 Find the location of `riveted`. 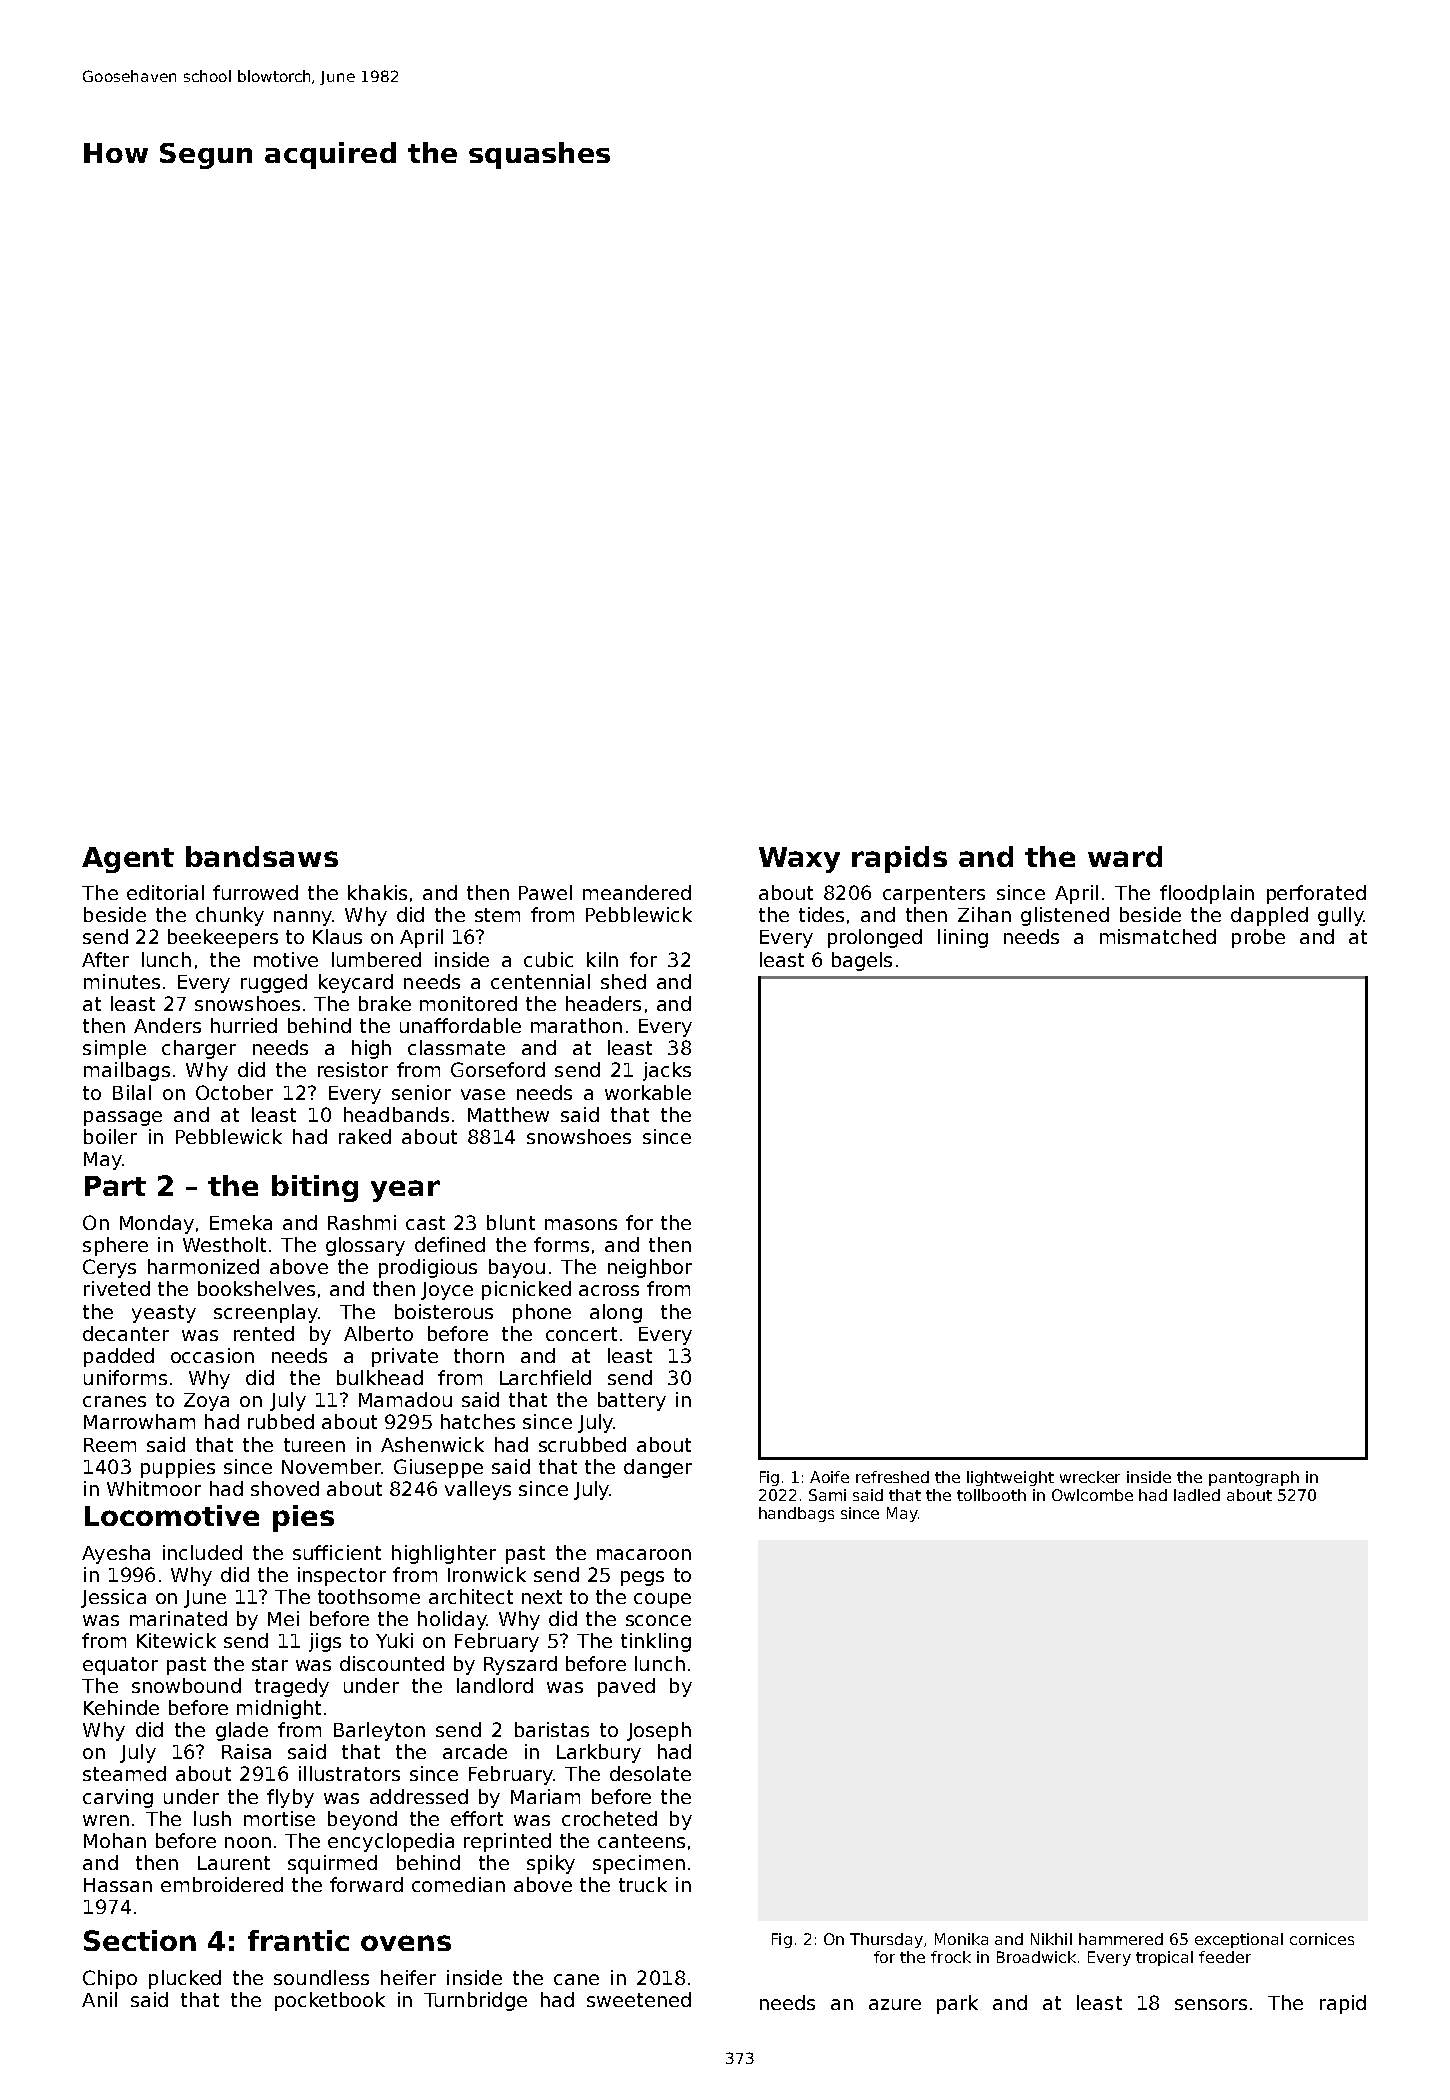

riveted is located at coordinates (117, 1288).
